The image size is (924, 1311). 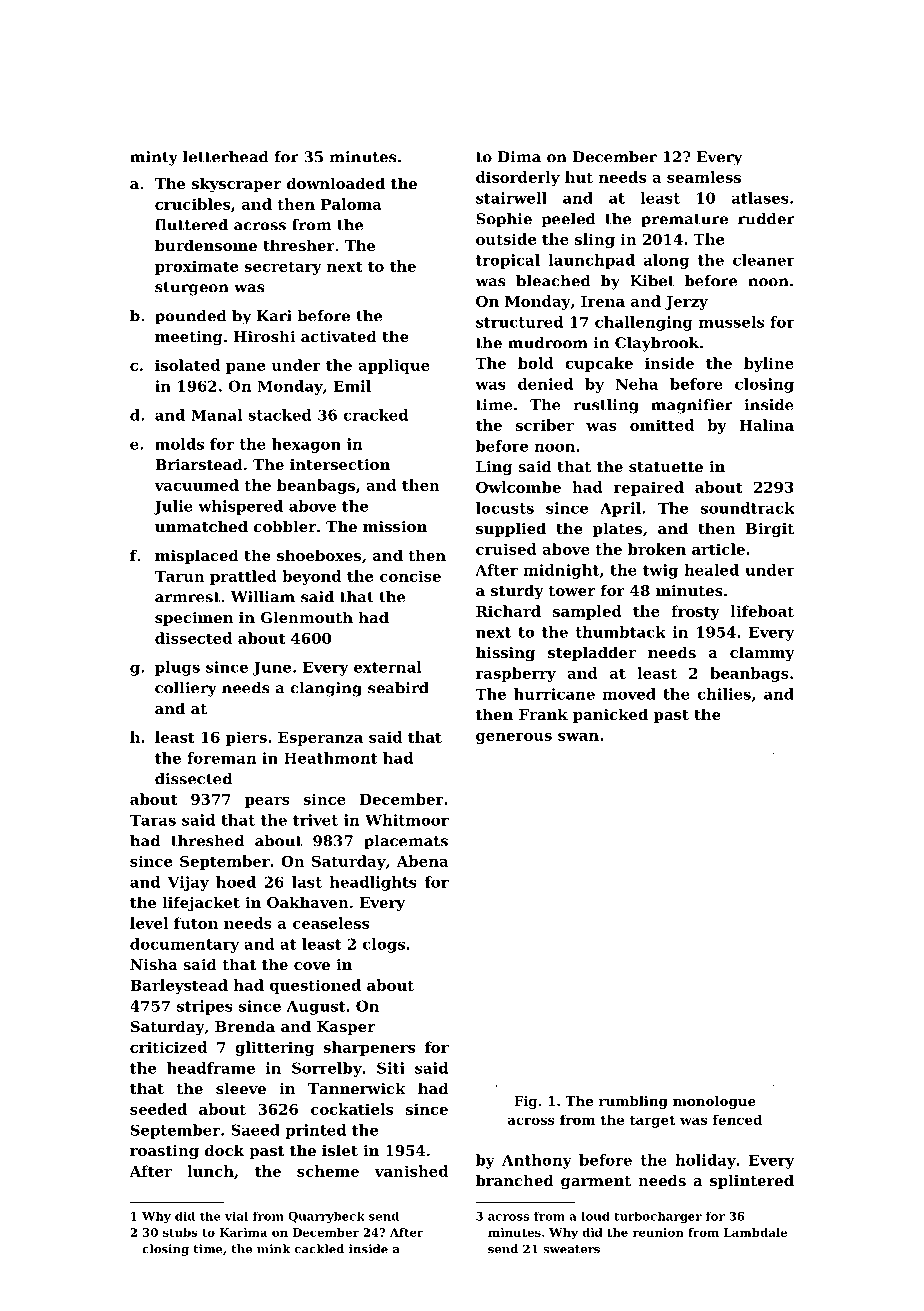 I want to click on fenced, so click(x=737, y=1119).
